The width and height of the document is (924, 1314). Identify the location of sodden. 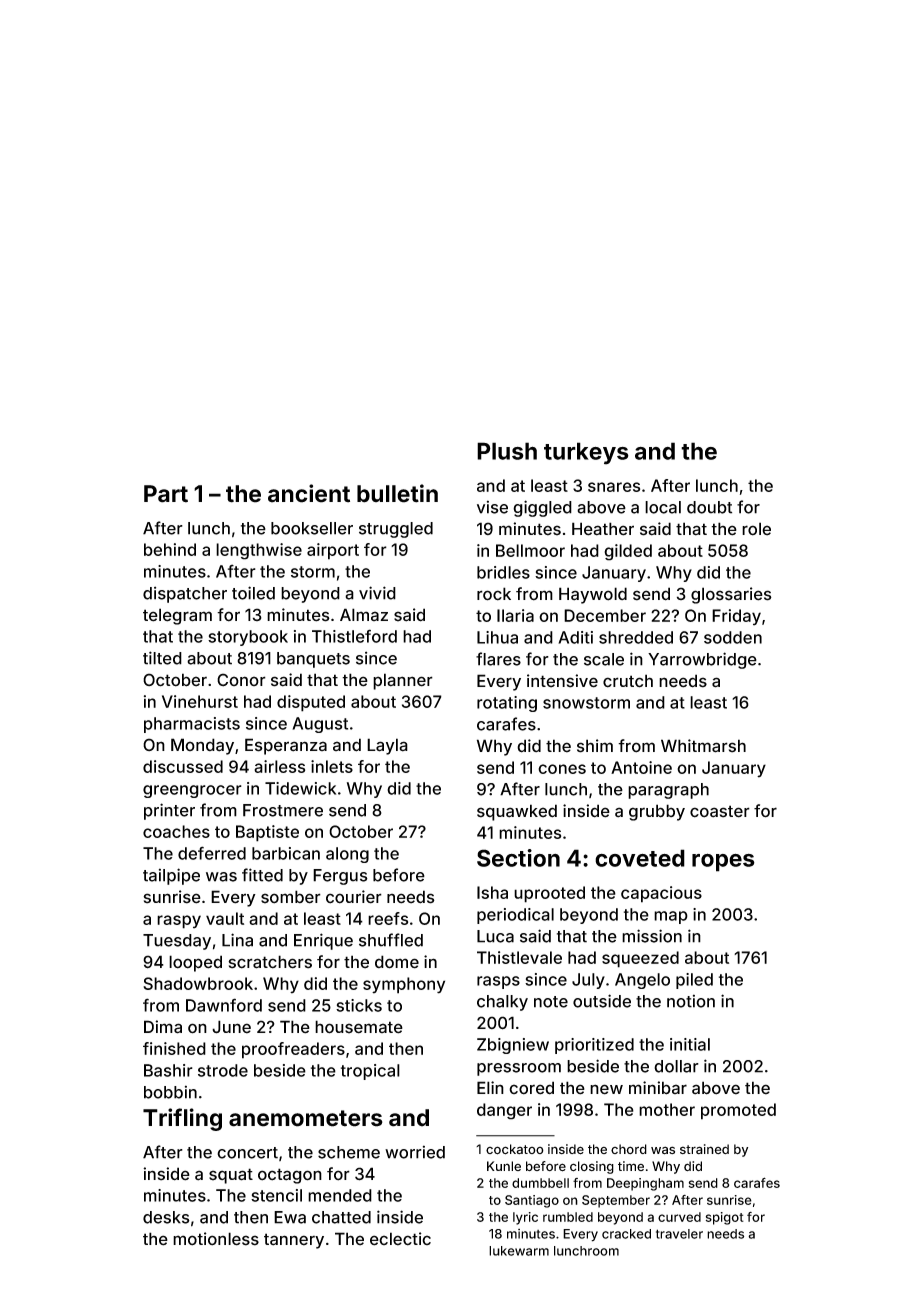
(733, 637).
